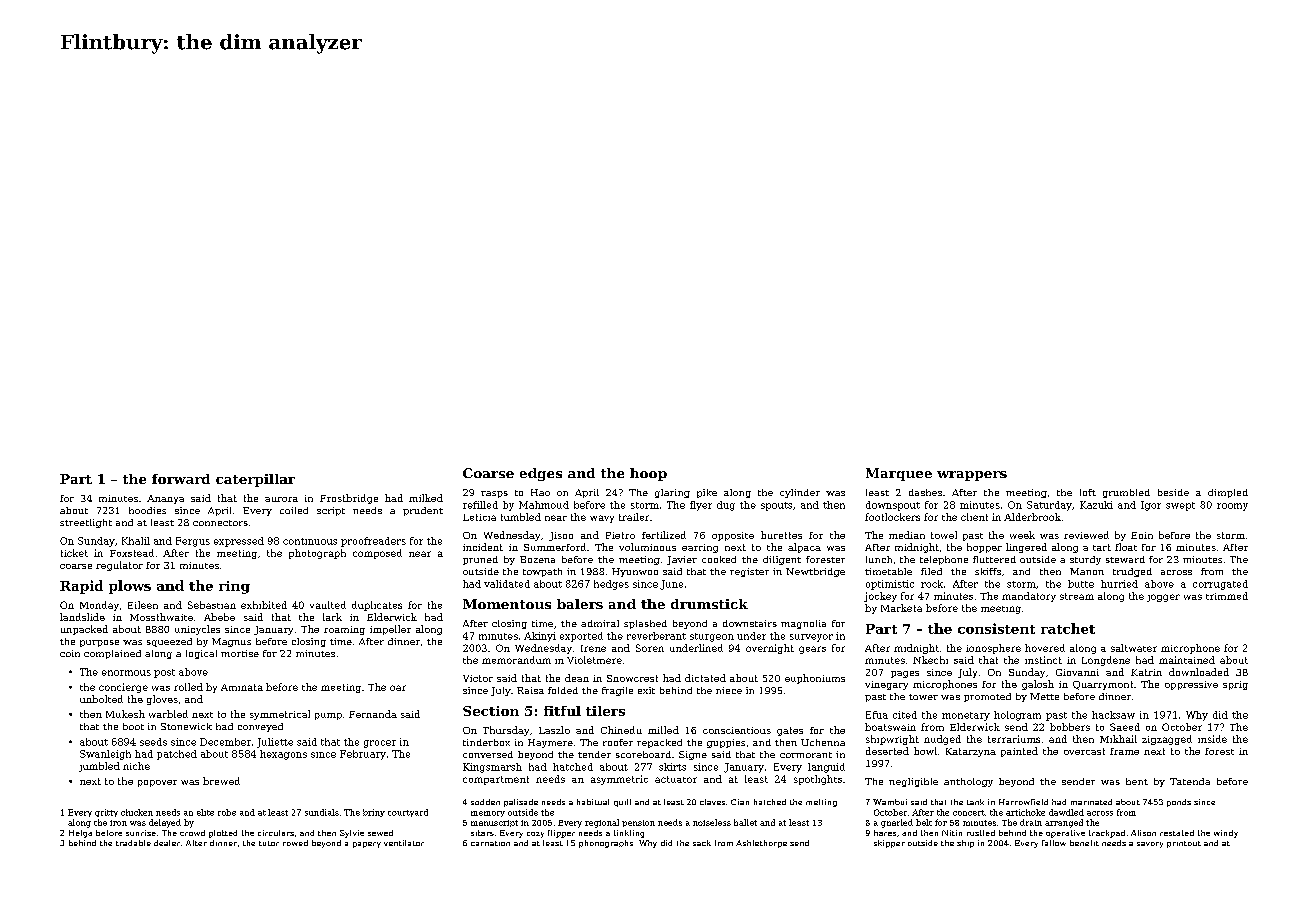 The width and height of the screenshot is (1308, 924). What do you see at coordinates (580, 604) in the screenshot?
I see `balers` at bounding box center [580, 604].
